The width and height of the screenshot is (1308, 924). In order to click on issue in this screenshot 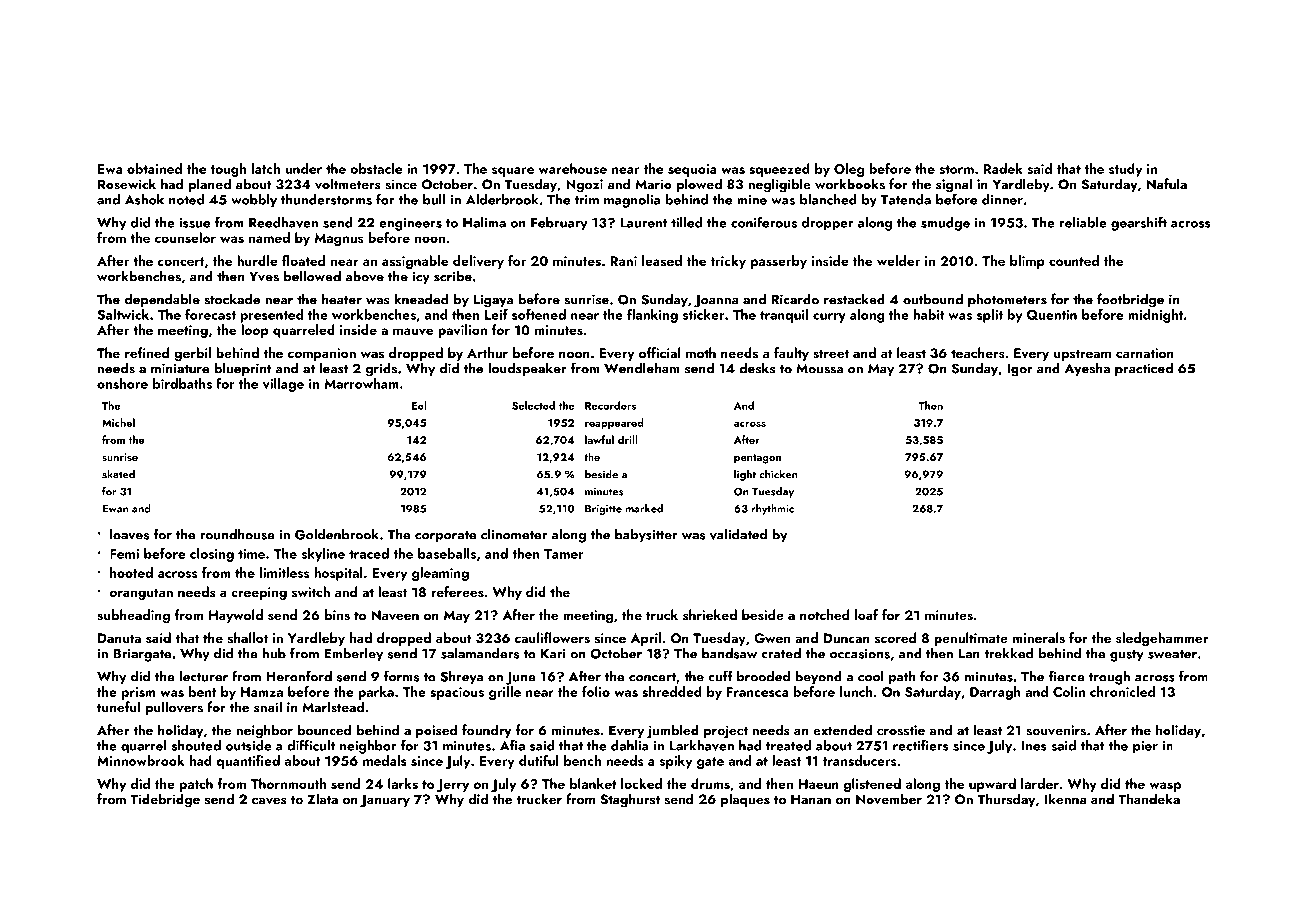, I will do `click(194, 223)`.
